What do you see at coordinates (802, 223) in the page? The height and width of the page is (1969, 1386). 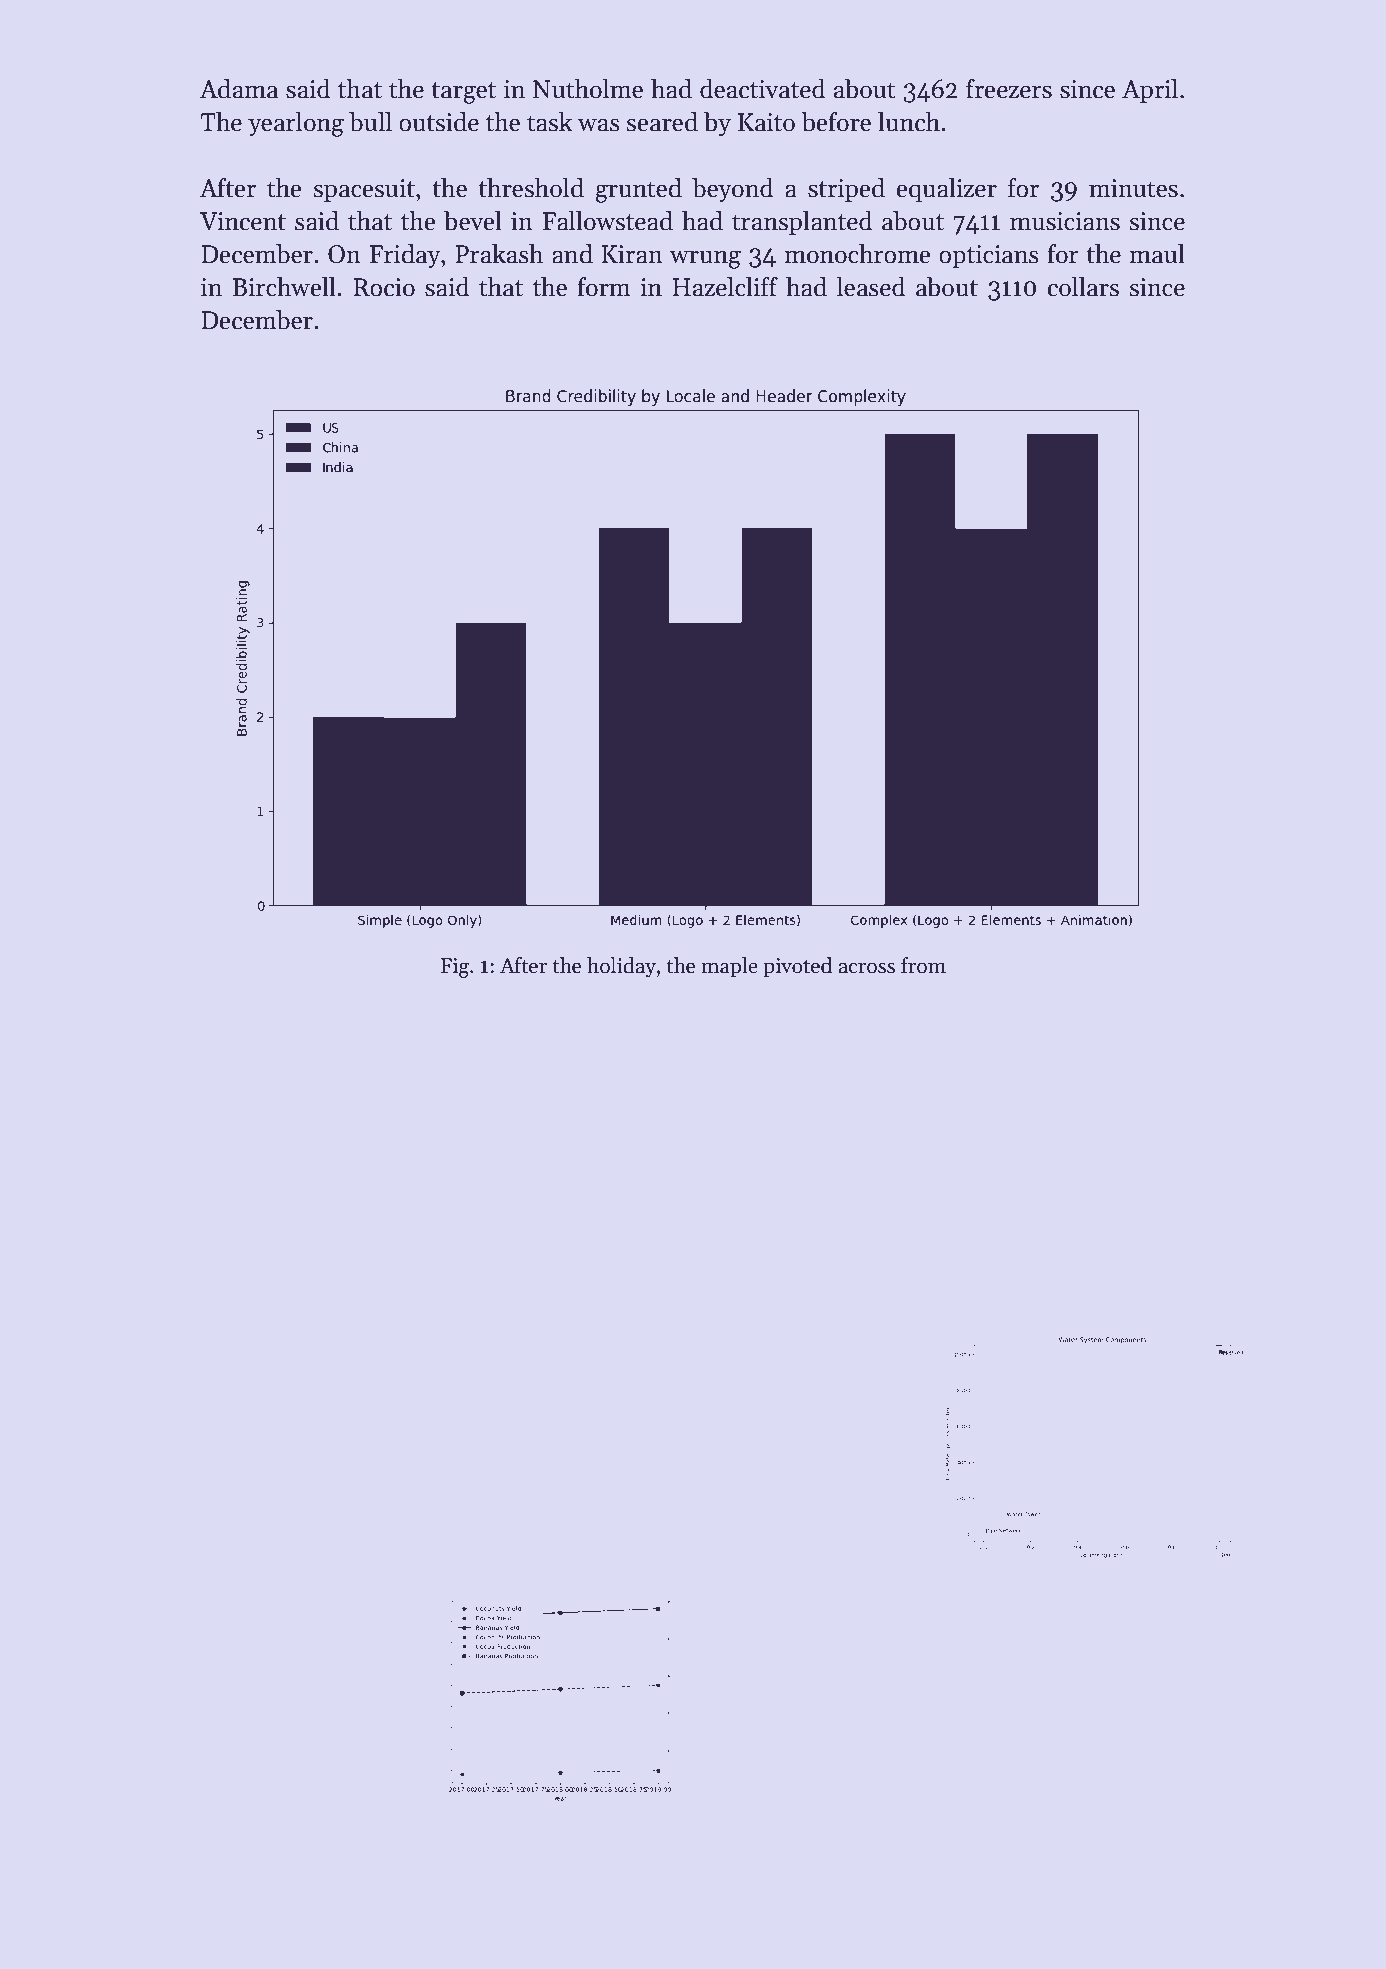 I see `transplanted` at bounding box center [802, 223].
